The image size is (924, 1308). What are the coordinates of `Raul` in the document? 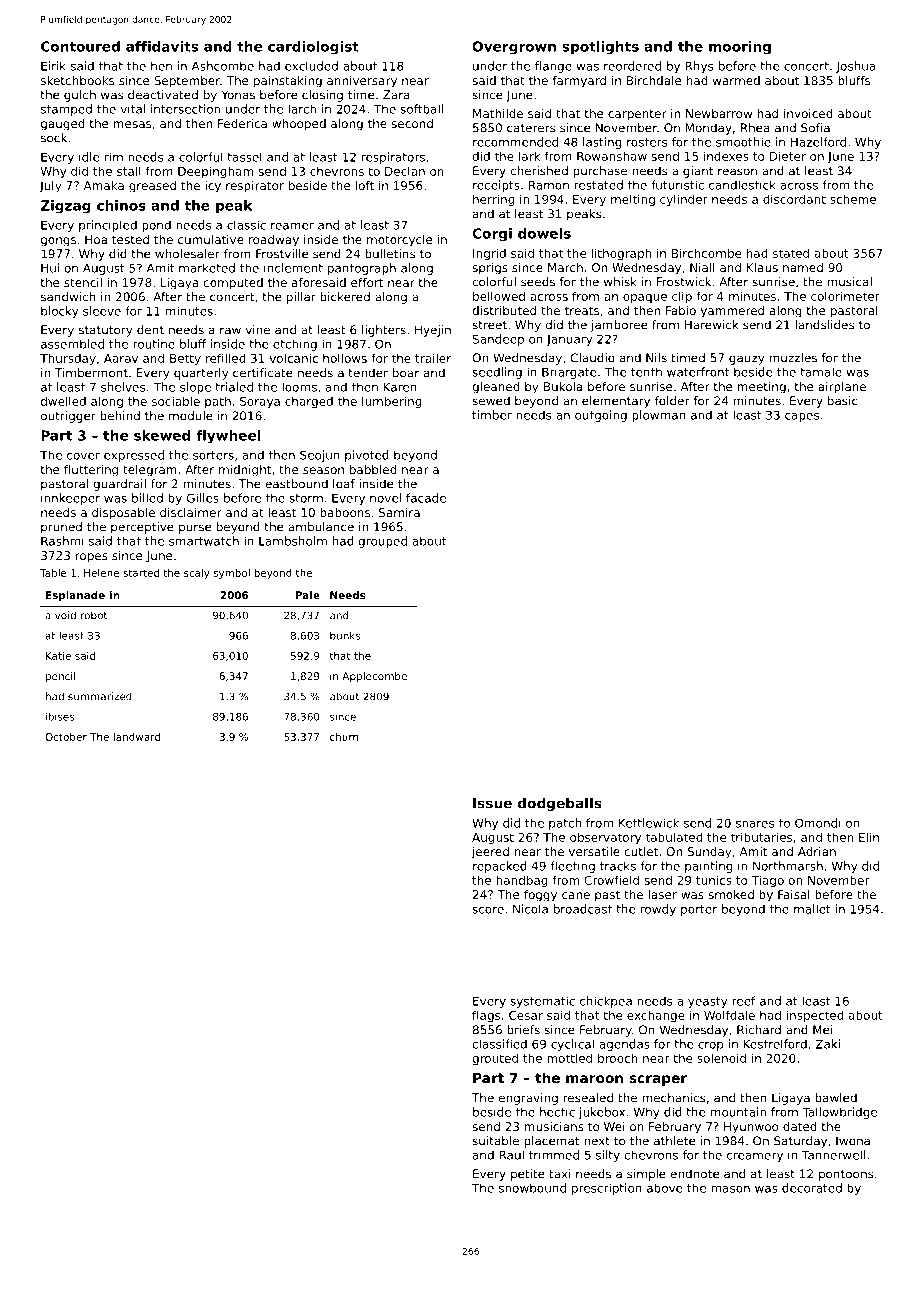 It's located at (511, 1155).
